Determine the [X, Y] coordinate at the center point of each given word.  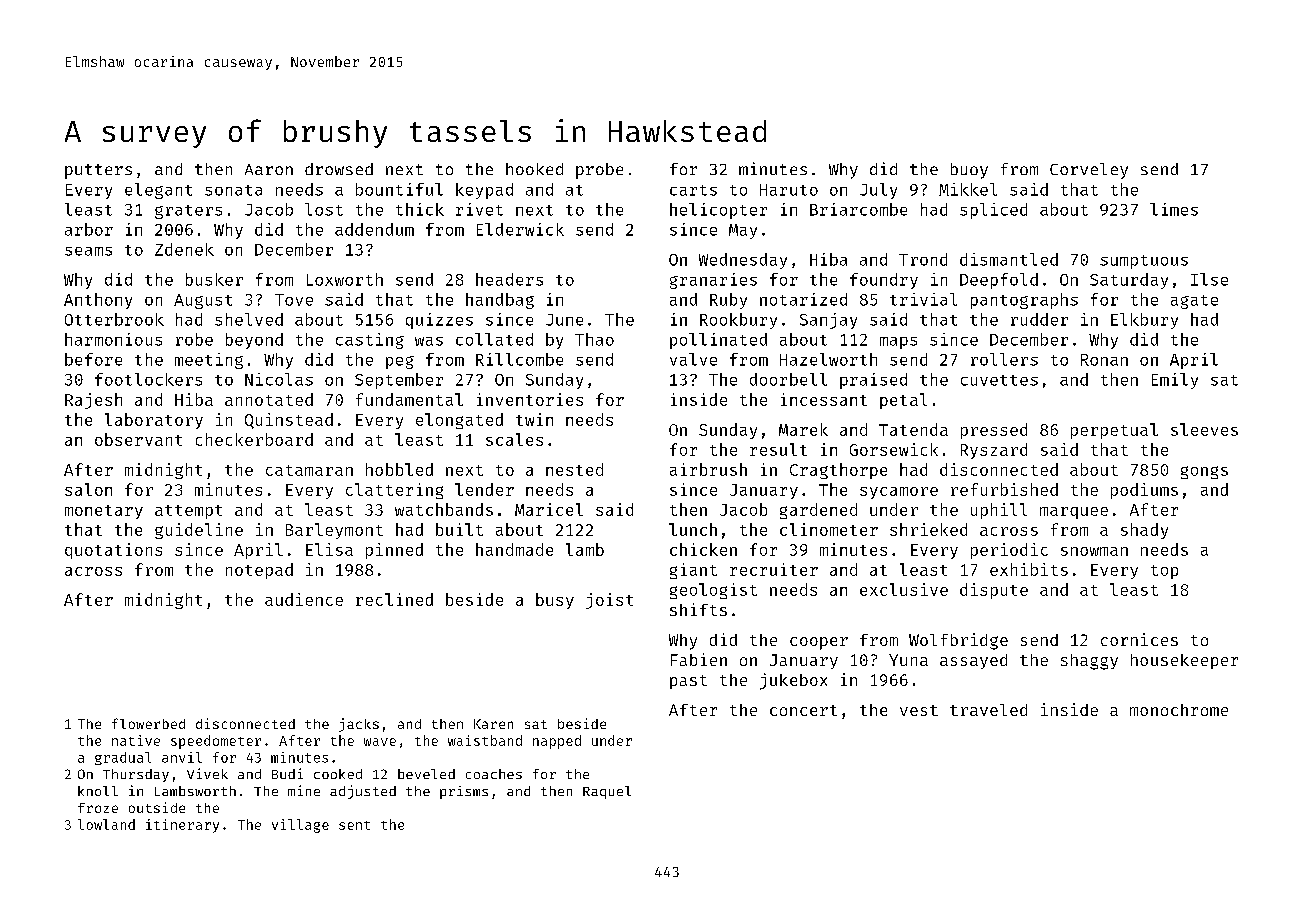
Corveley [1089, 171]
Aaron [269, 169]
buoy [969, 171]
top [1164, 572]
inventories [530, 399]
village [300, 826]
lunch [693, 529]
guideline [199, 531]
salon [88, 489]
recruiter [774, 569]
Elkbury [1144, 321]
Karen [493, 724]
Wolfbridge [958, 641]
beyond [254, 341]
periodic [1009, 551]
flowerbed [148, 723]
